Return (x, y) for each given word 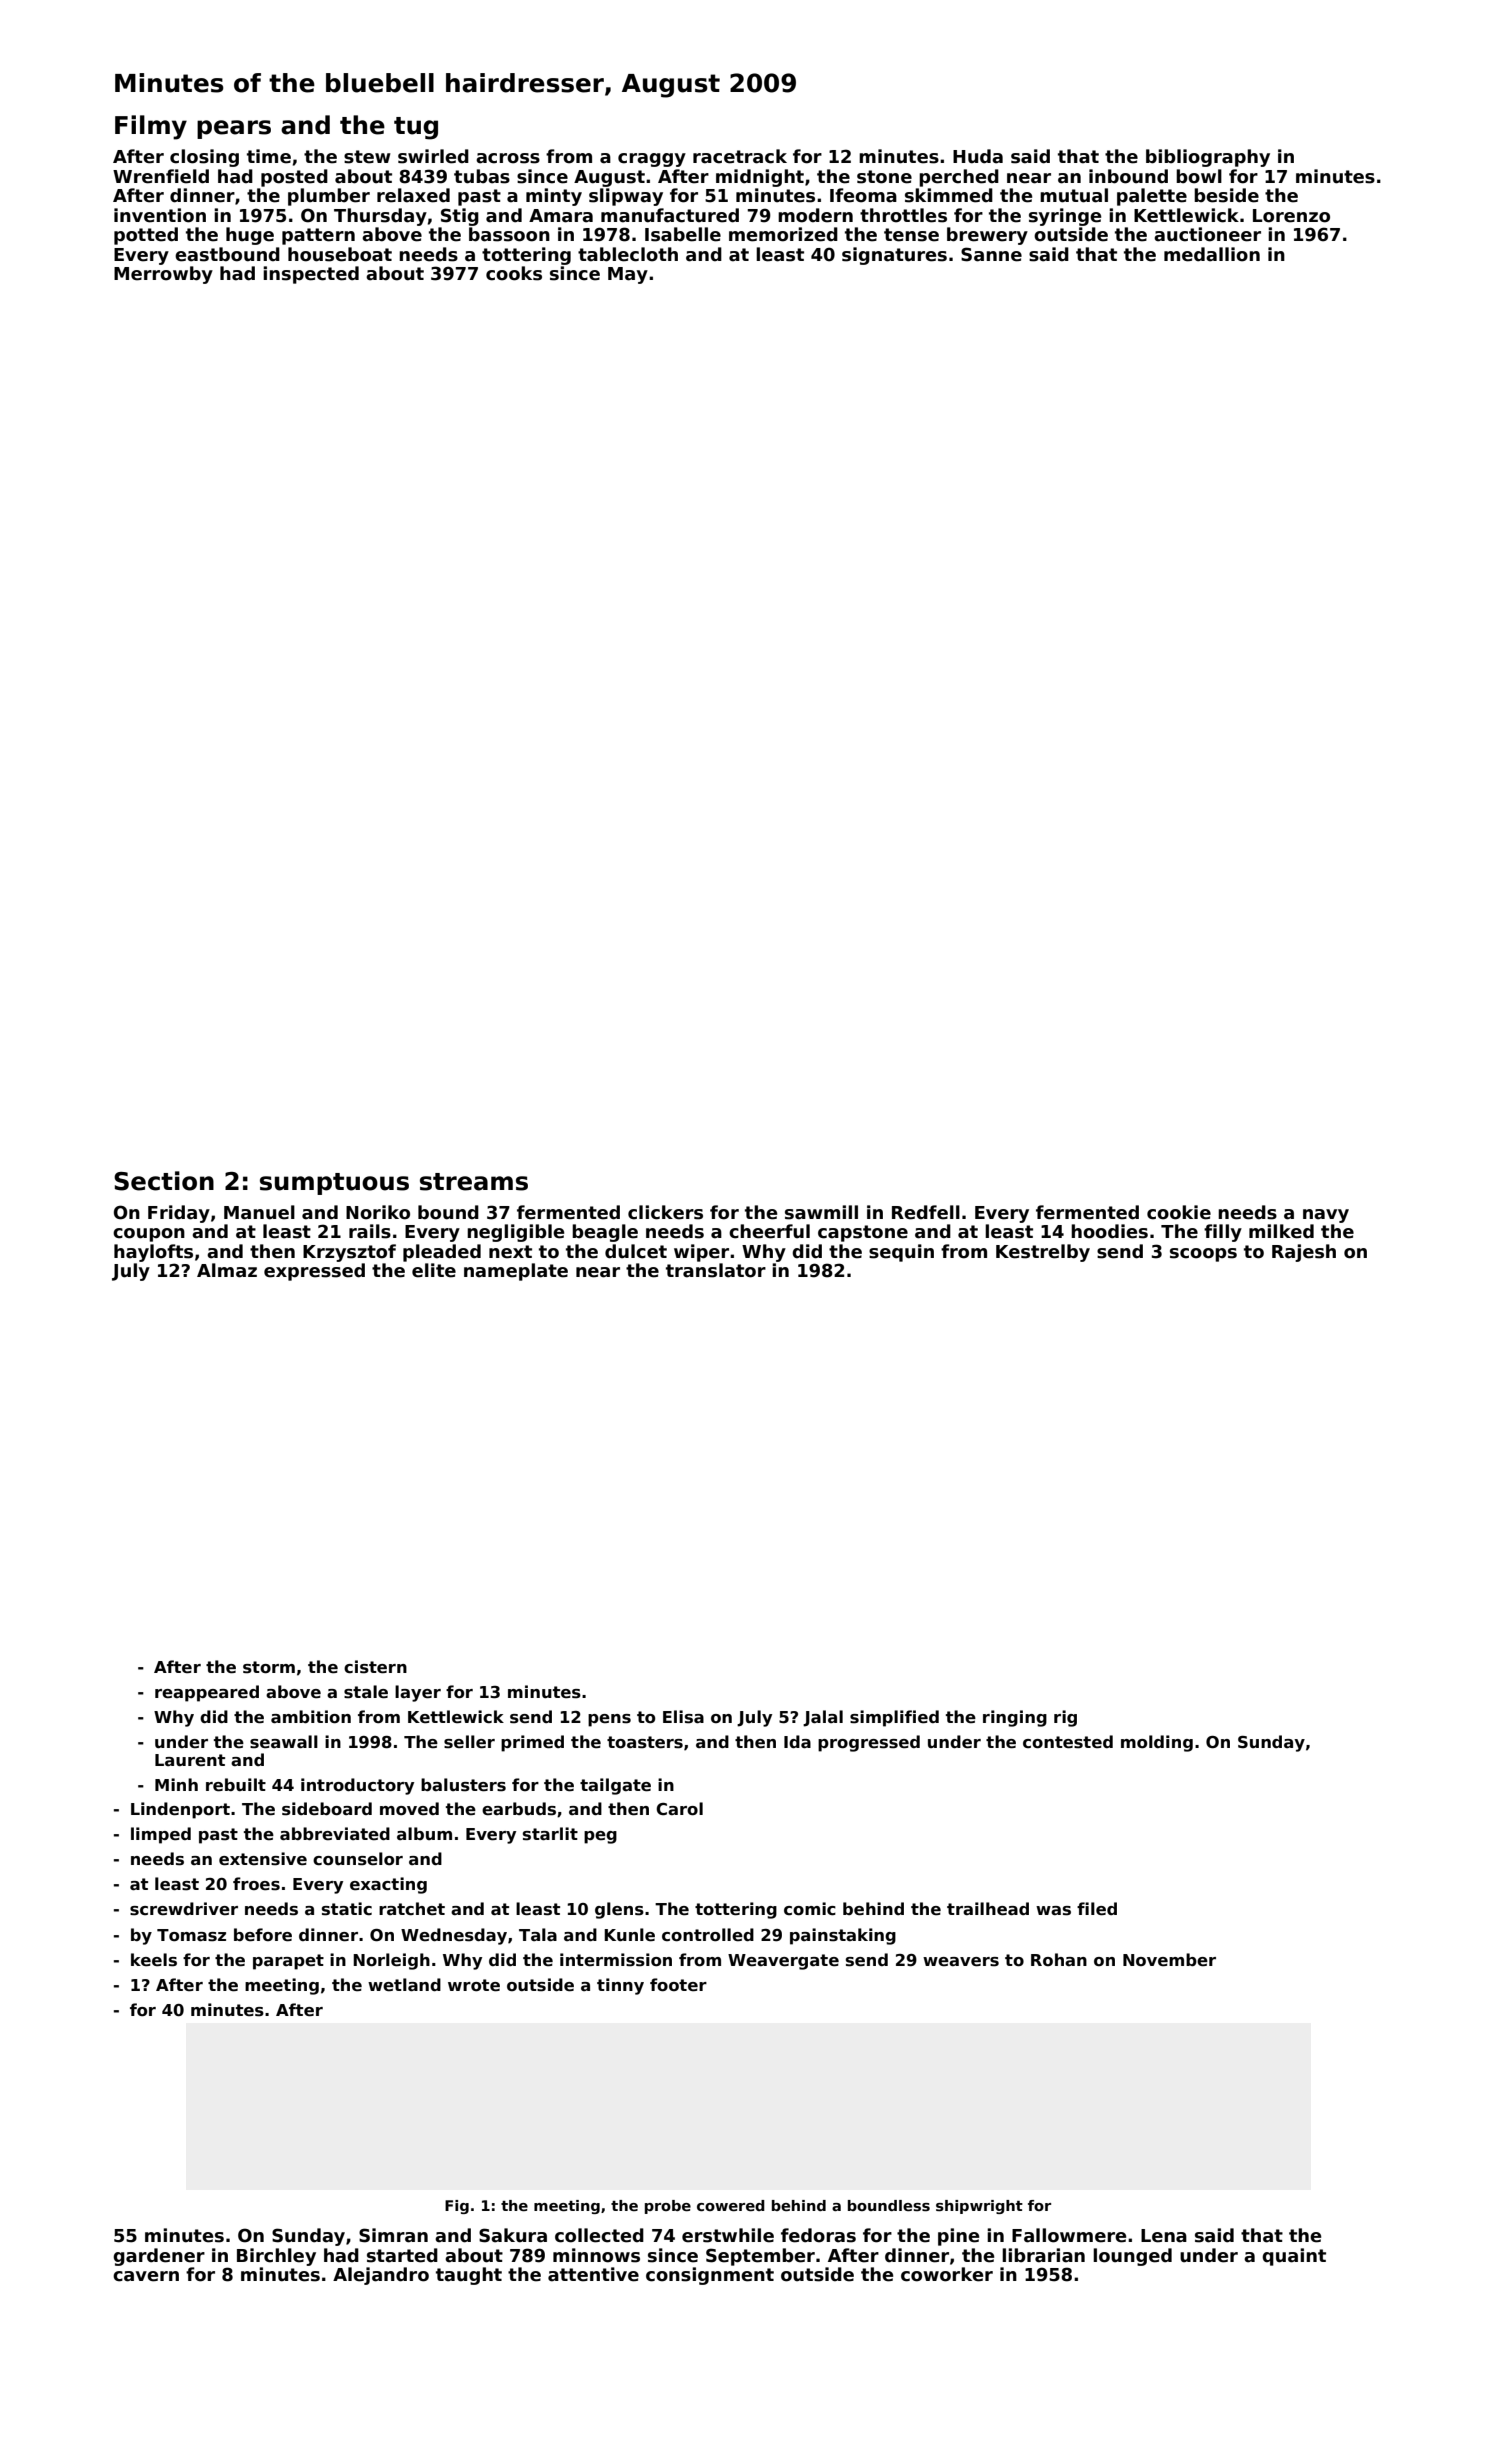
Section (164, 1181)
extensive (263, 1859)
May (628, 275)
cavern (146, 2276)
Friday (179, 1214)
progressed (869, 1743)
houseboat (340, 254)
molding (1157, 1743)
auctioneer (1207, 234)
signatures (894, 256)
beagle (605, 1233)
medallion (1212, 254)
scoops (1203, 1255)
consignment (710, 2276)
